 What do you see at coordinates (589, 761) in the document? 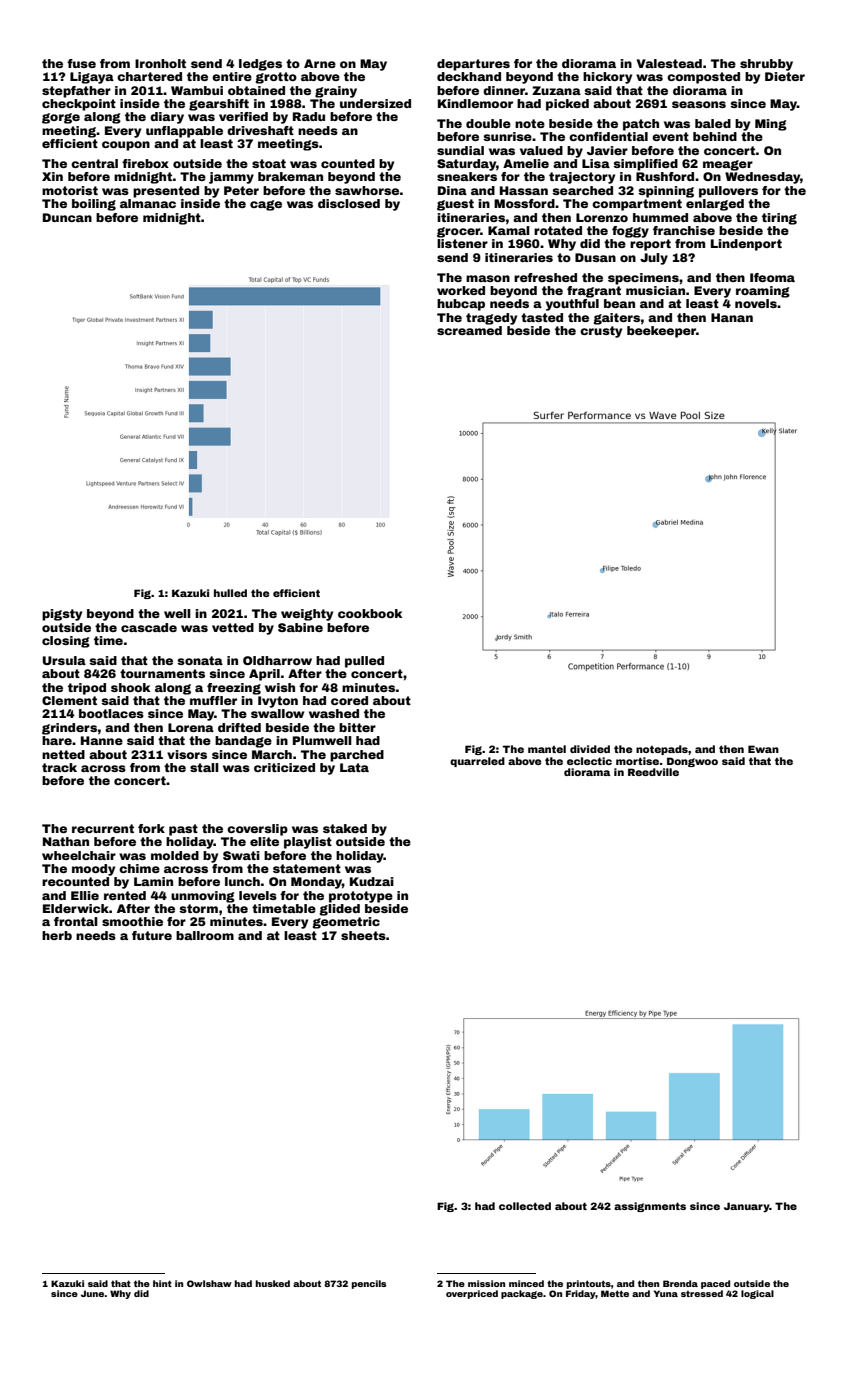
I see `eclectic` at bounding box center [589, 761].
